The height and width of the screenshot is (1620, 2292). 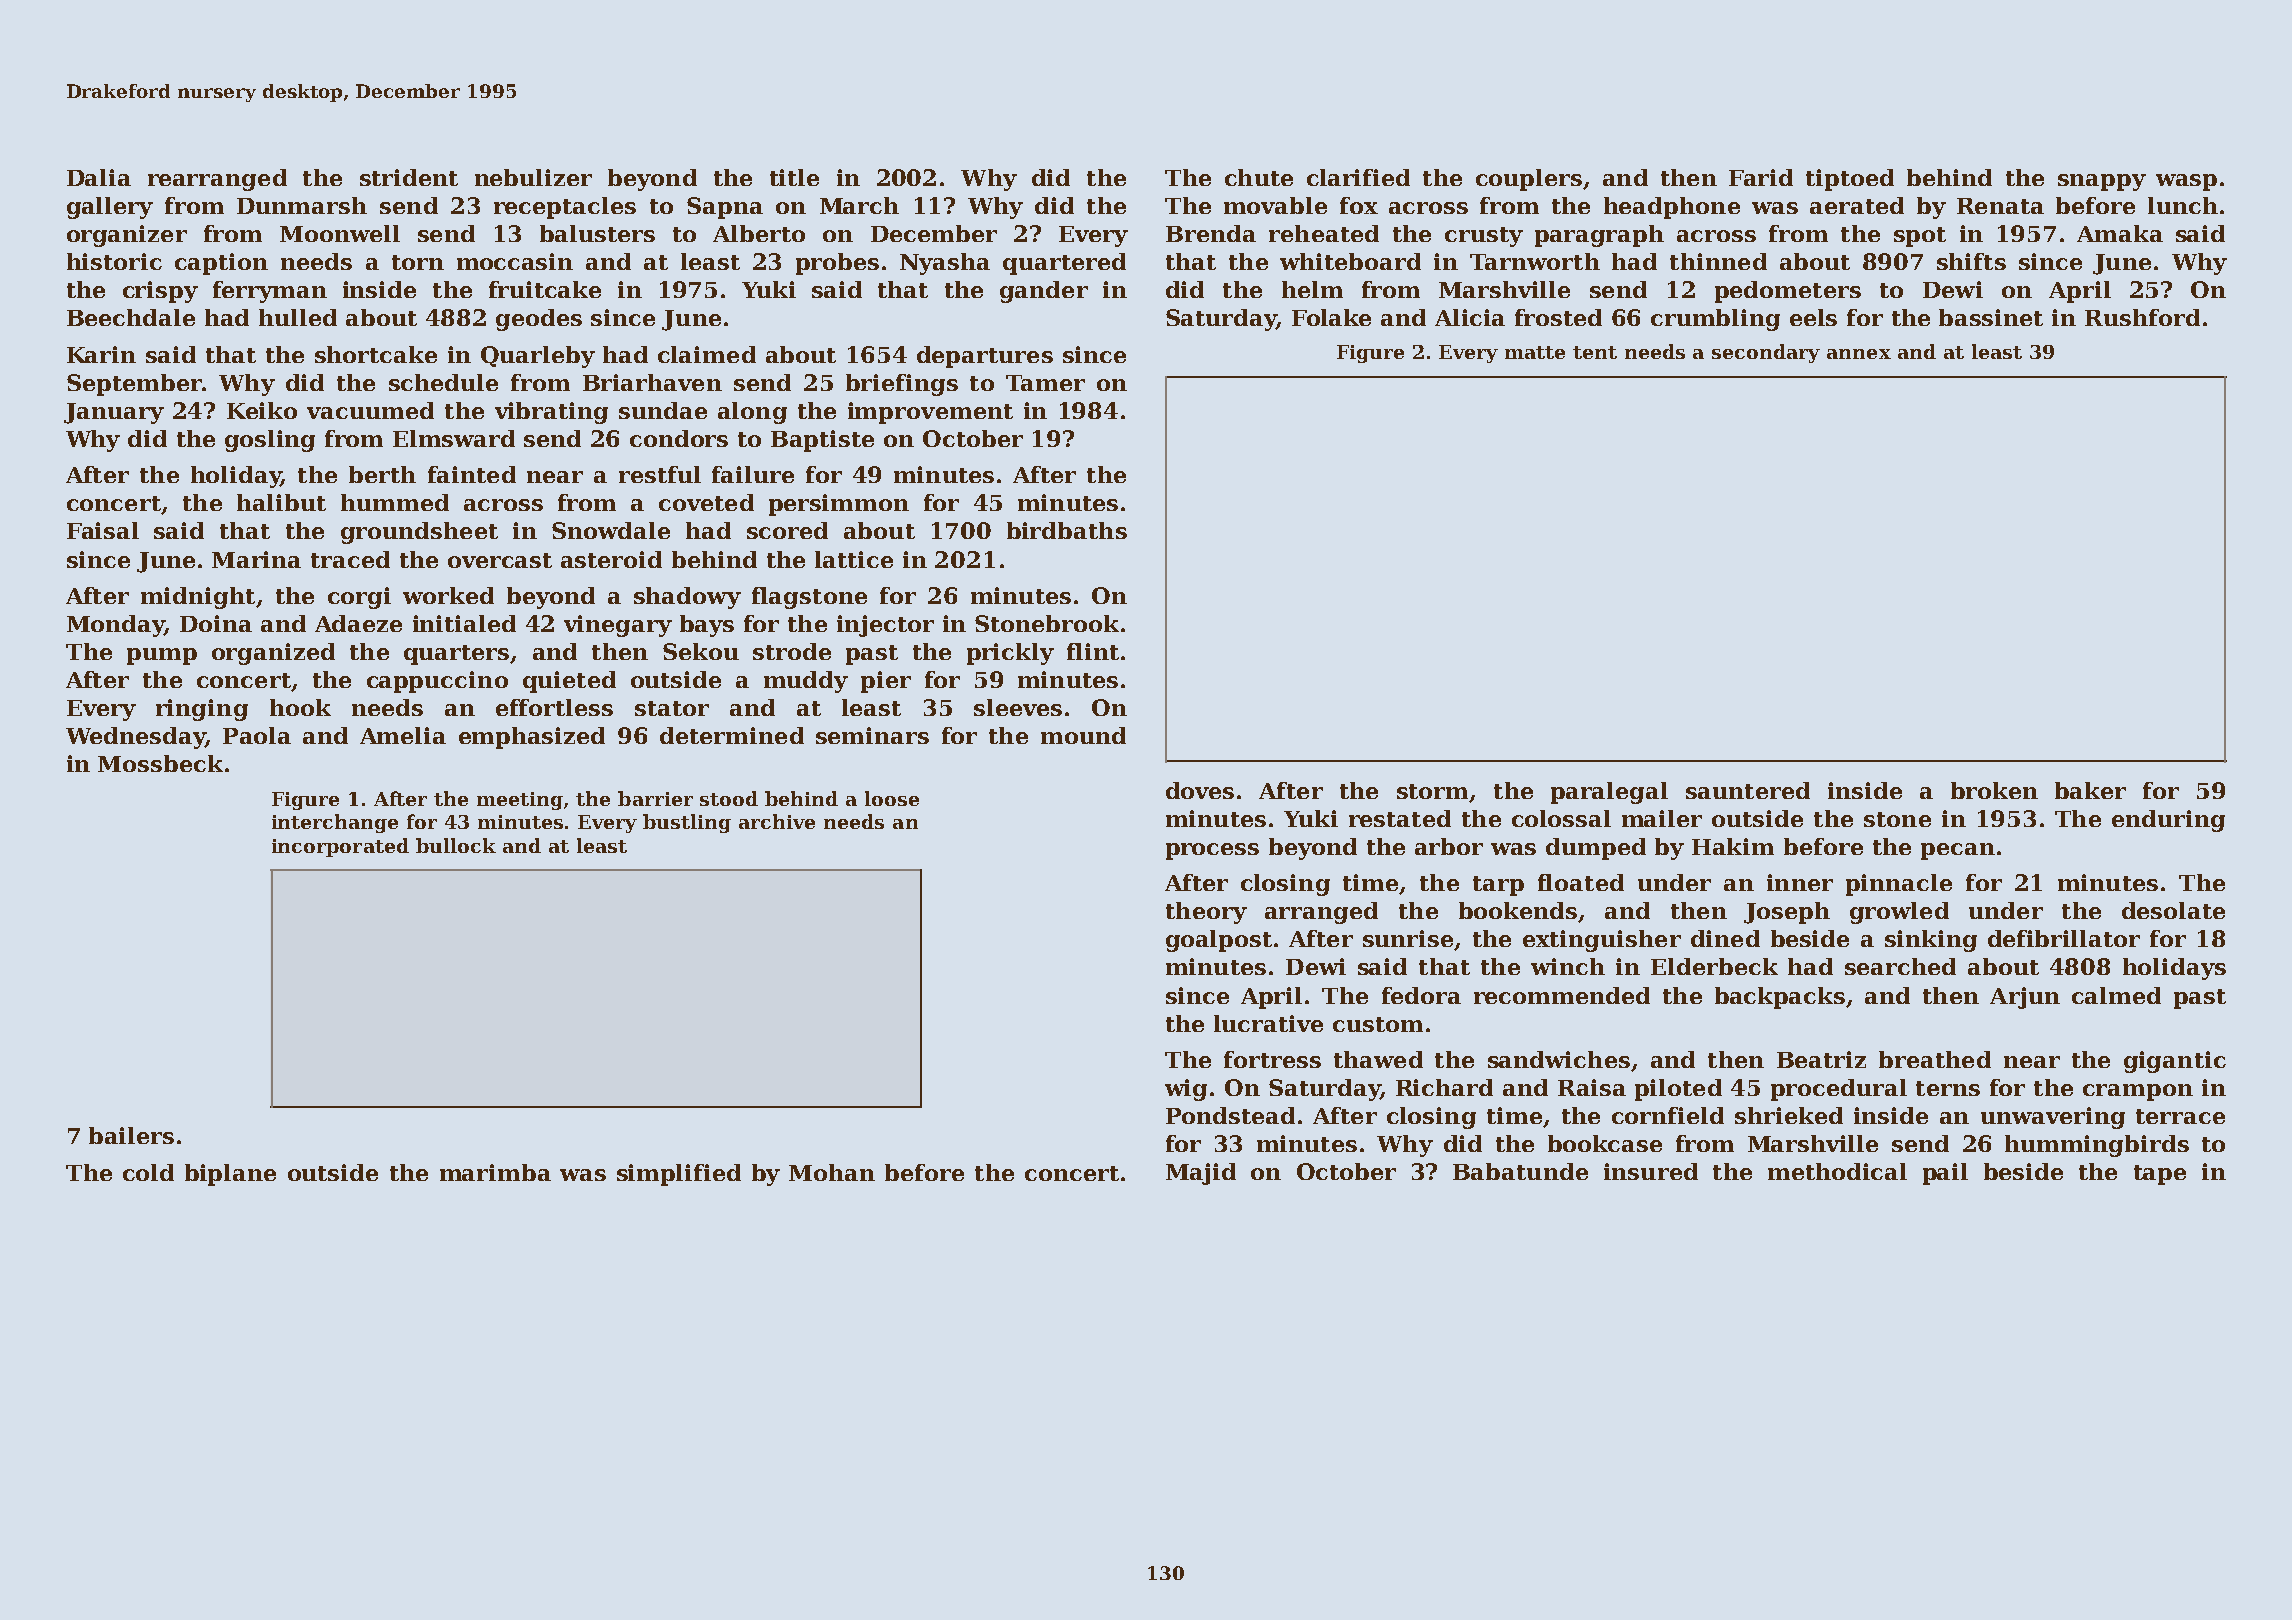 I want to click on sunrise, so click(x=1408, y=938).
